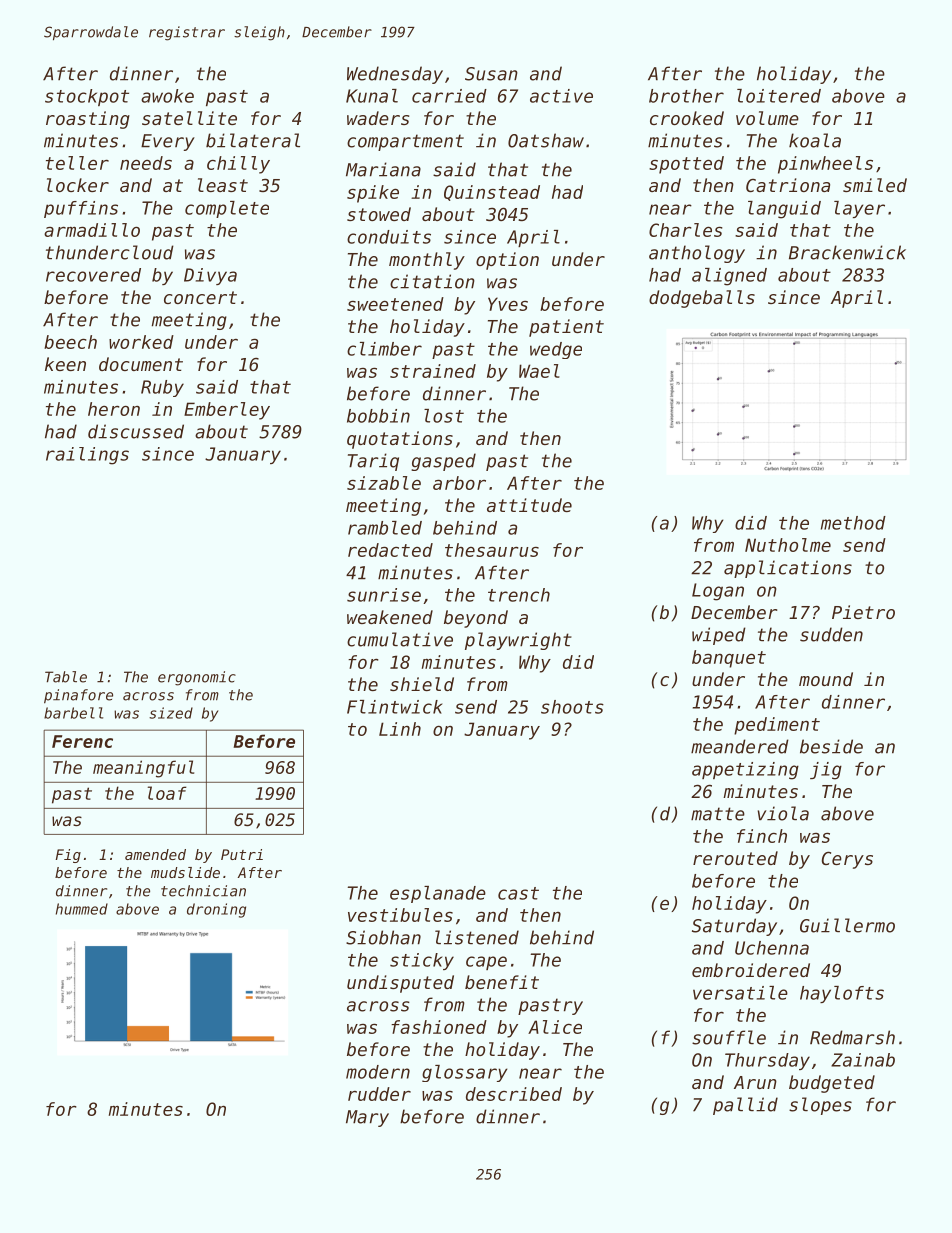 The image size is (952, 1233). I want to click on Mary, so click(367, 1118).
